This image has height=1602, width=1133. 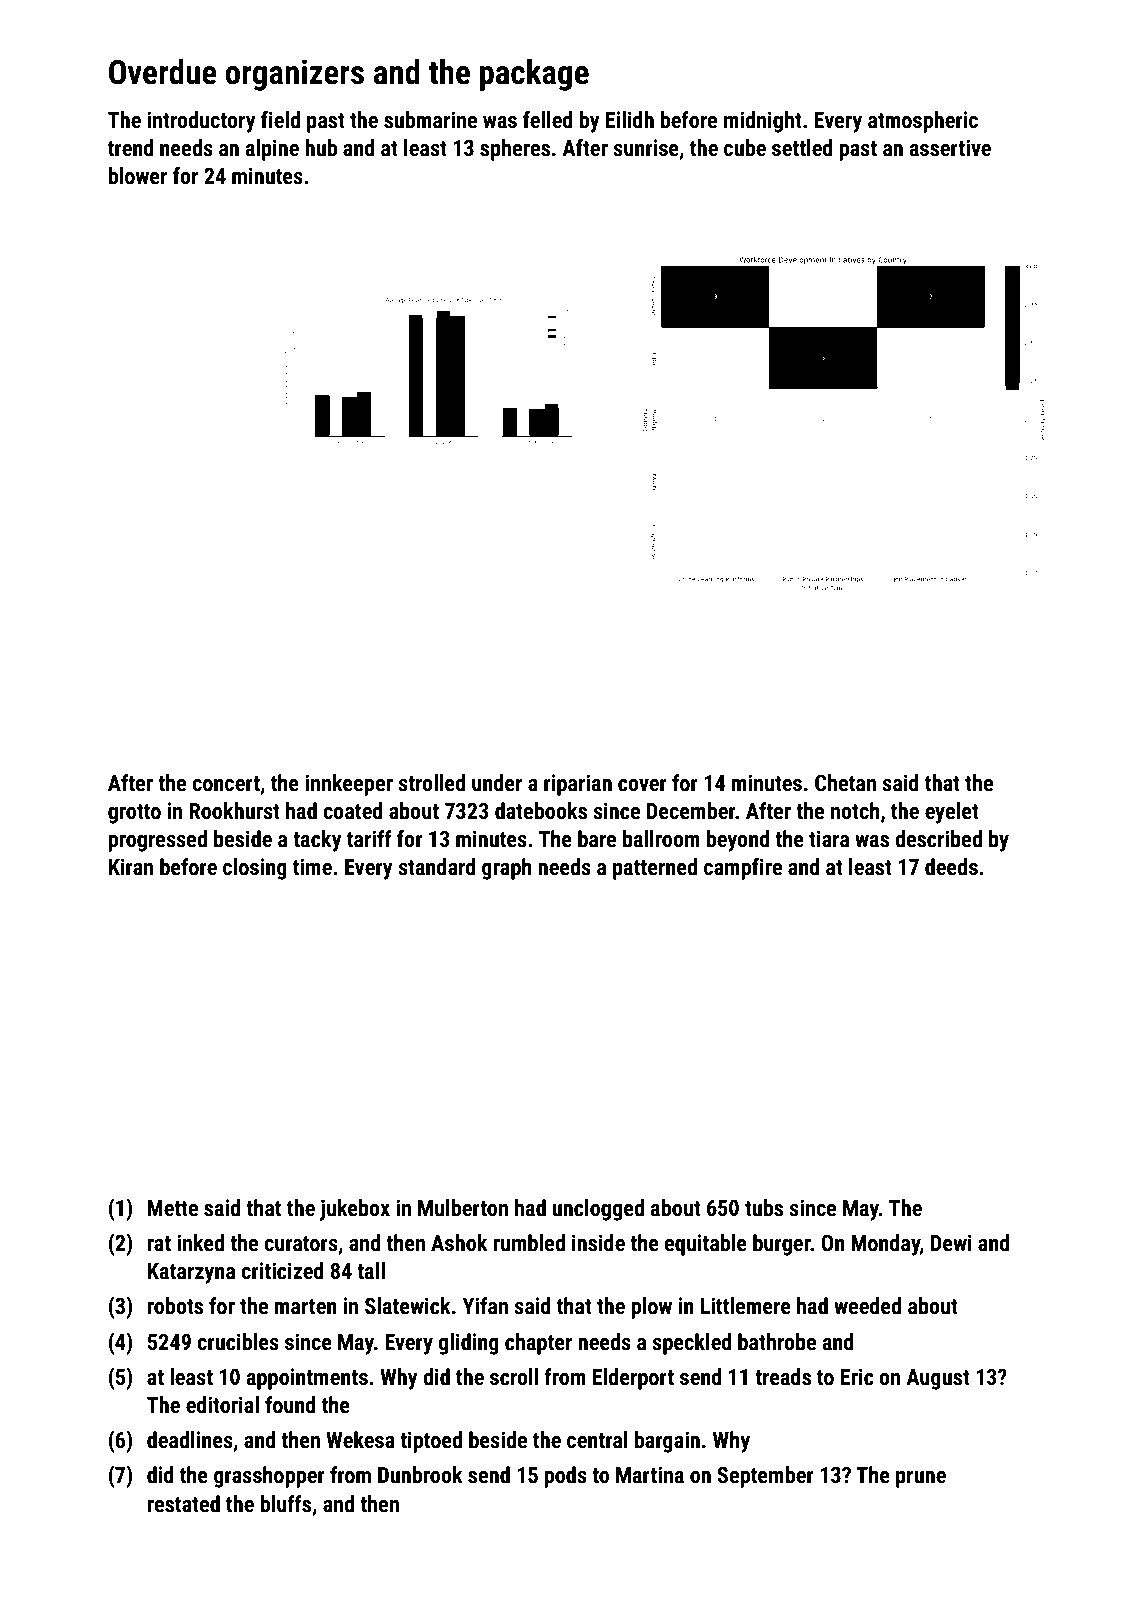 I want to click on eyelet, so click(x=952, y=813).
